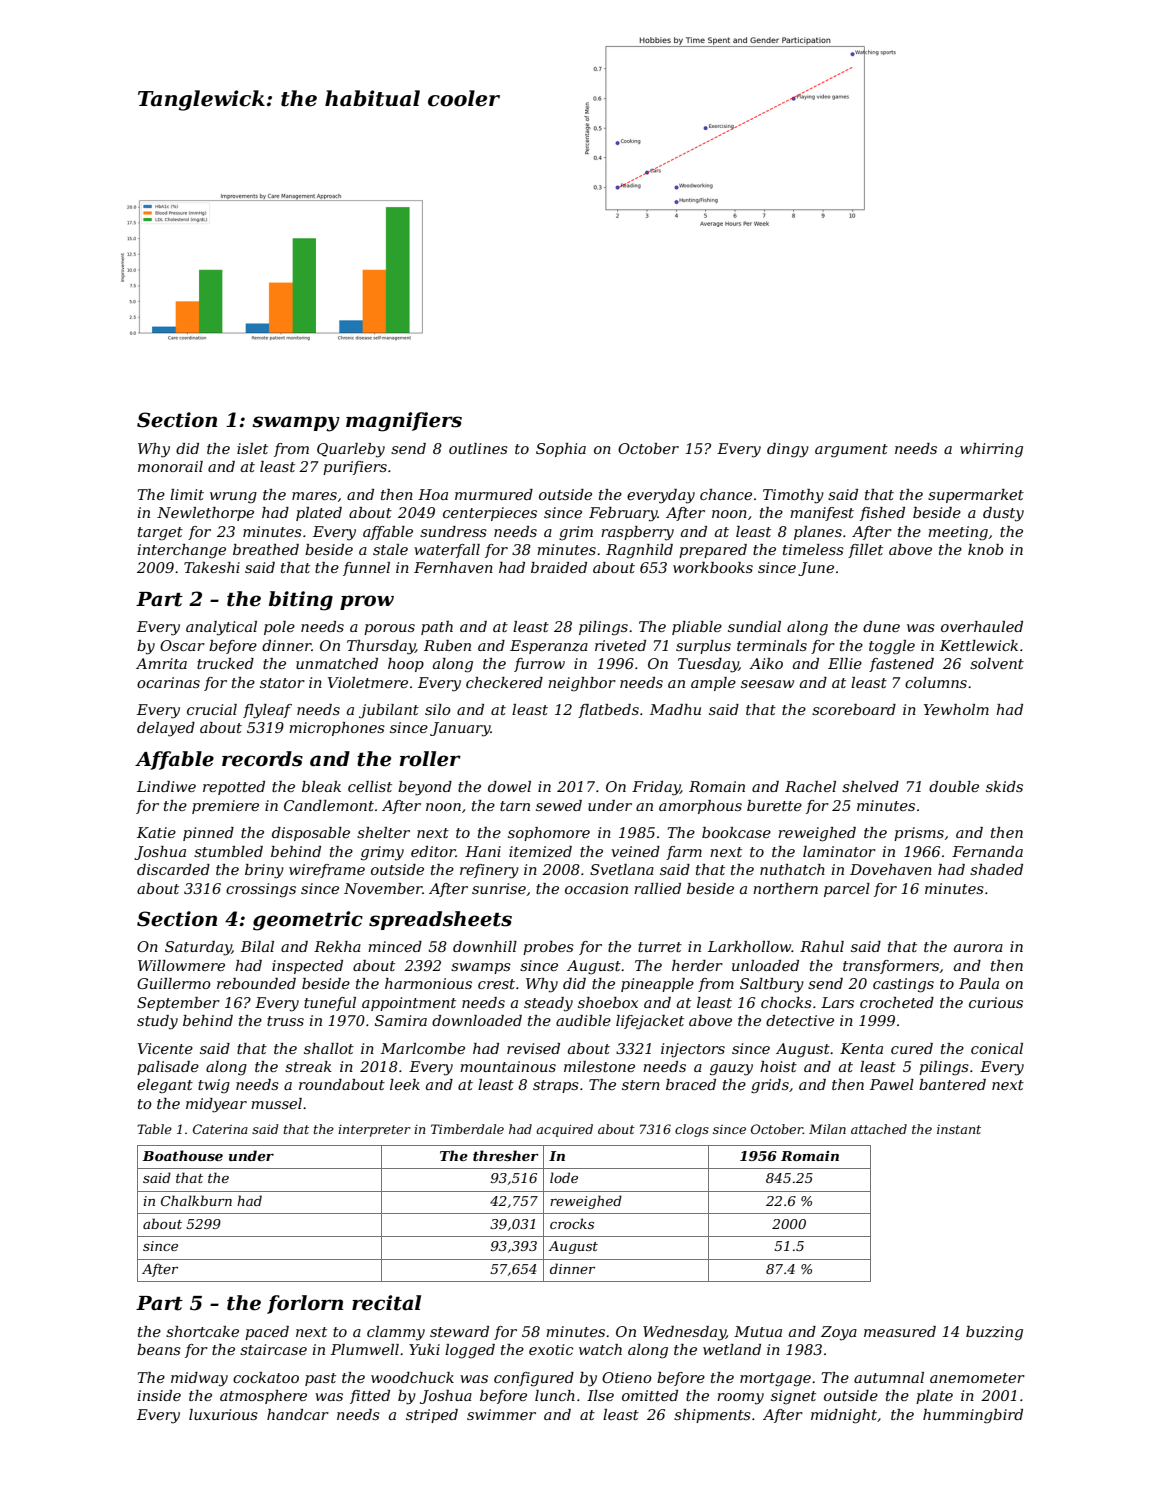 The width and height of the screenshot is (1161, 1503). I want to click on Plumwell, so click(365, 1349).
